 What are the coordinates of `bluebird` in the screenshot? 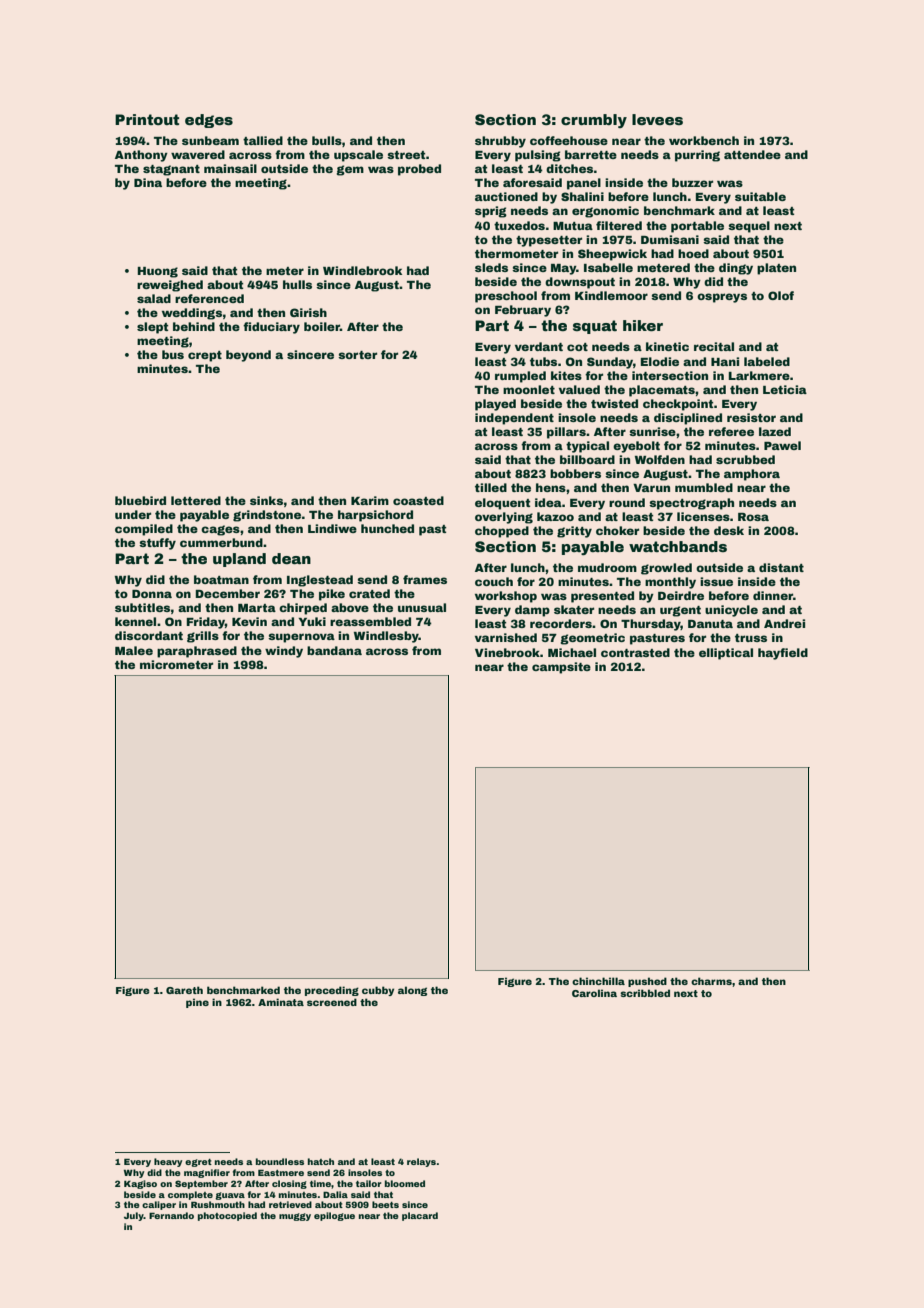 It's located at (140, 500).
